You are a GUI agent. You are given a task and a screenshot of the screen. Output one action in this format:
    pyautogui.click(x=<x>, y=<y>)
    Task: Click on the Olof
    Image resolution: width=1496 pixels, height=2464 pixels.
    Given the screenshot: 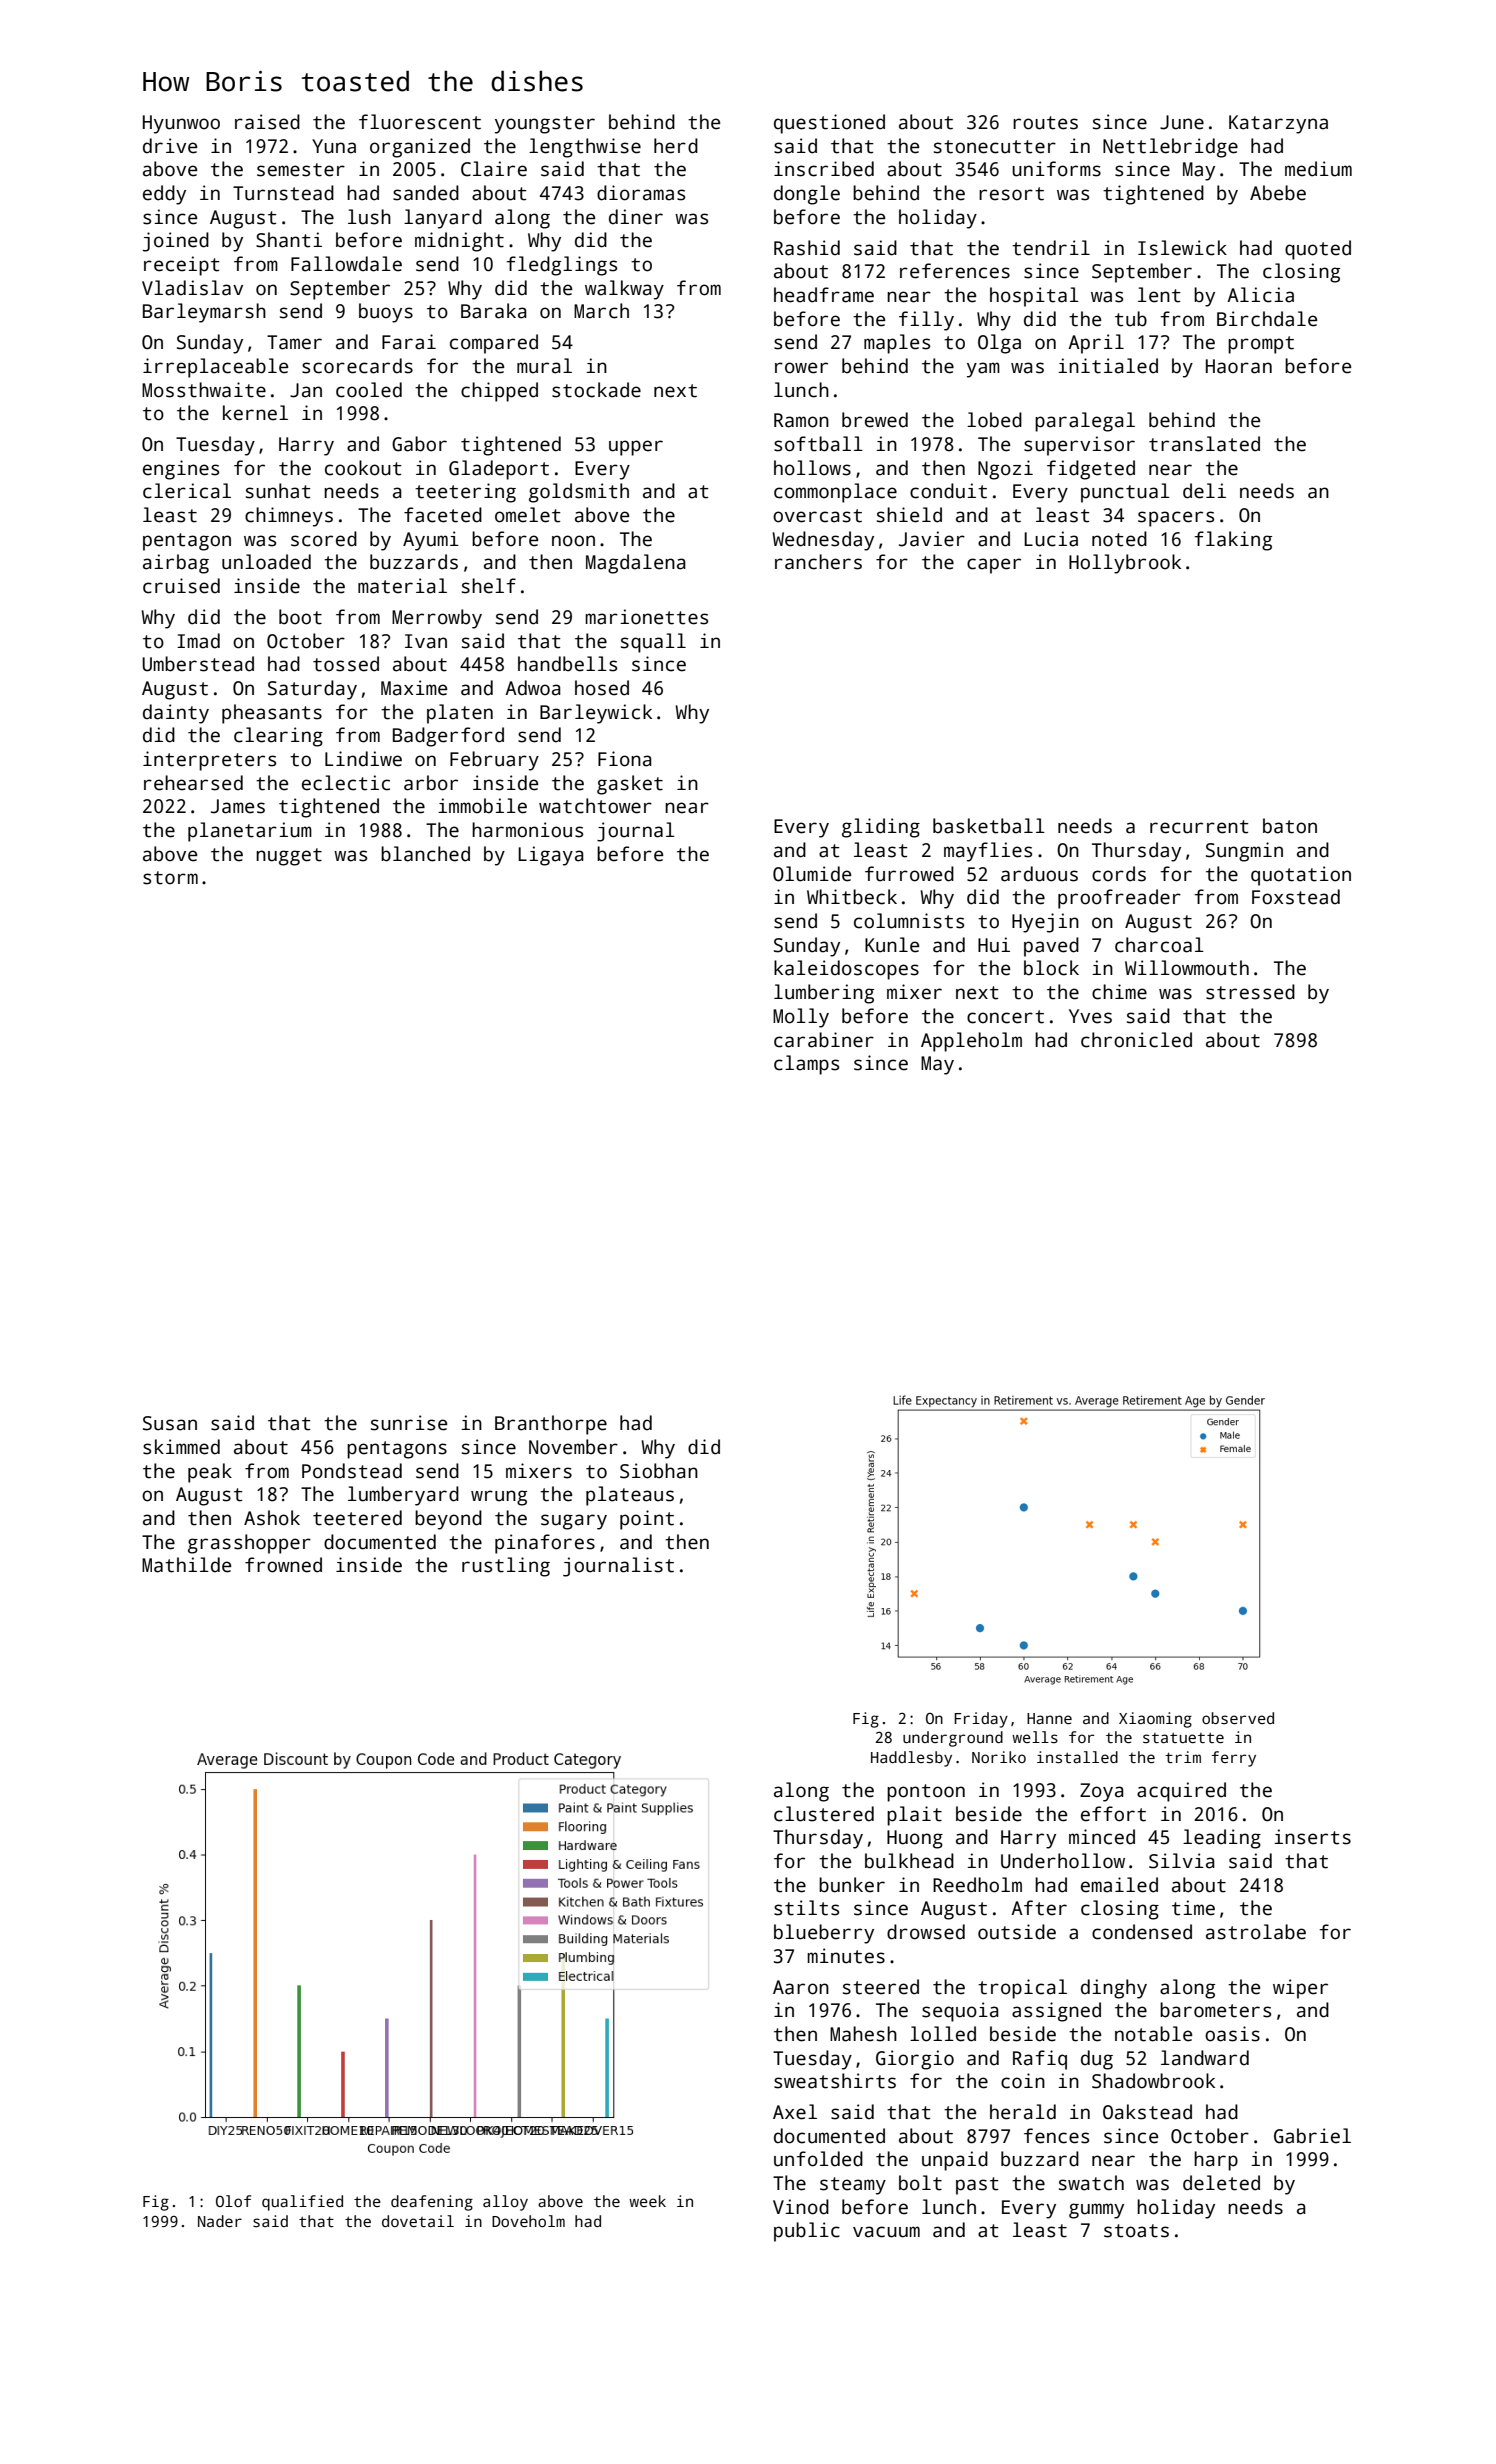 What is the action you would take?
    pyautogui.click(x=233, y=2201)
